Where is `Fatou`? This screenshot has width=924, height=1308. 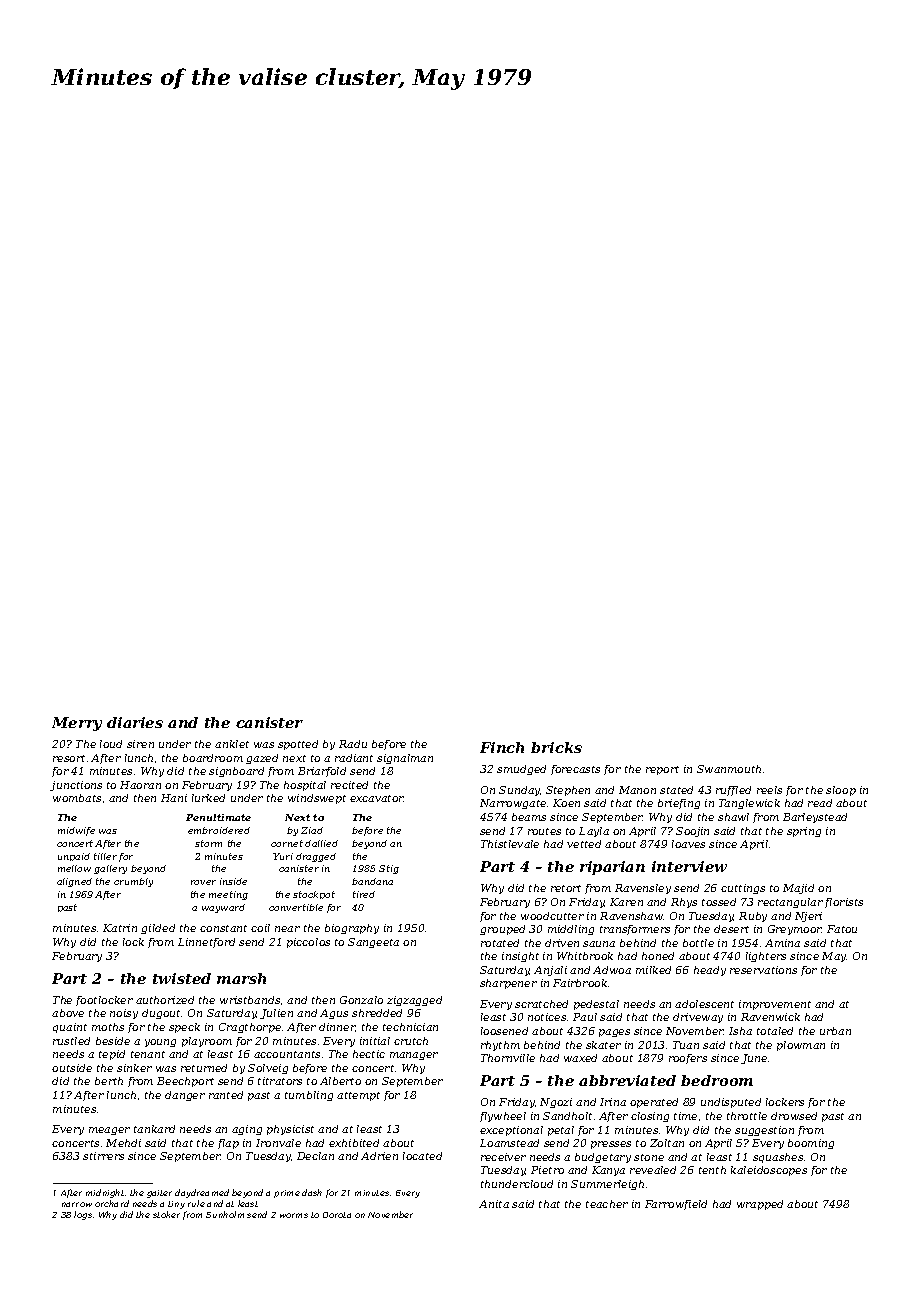 Fatou is located at coordinates (842, 929).
